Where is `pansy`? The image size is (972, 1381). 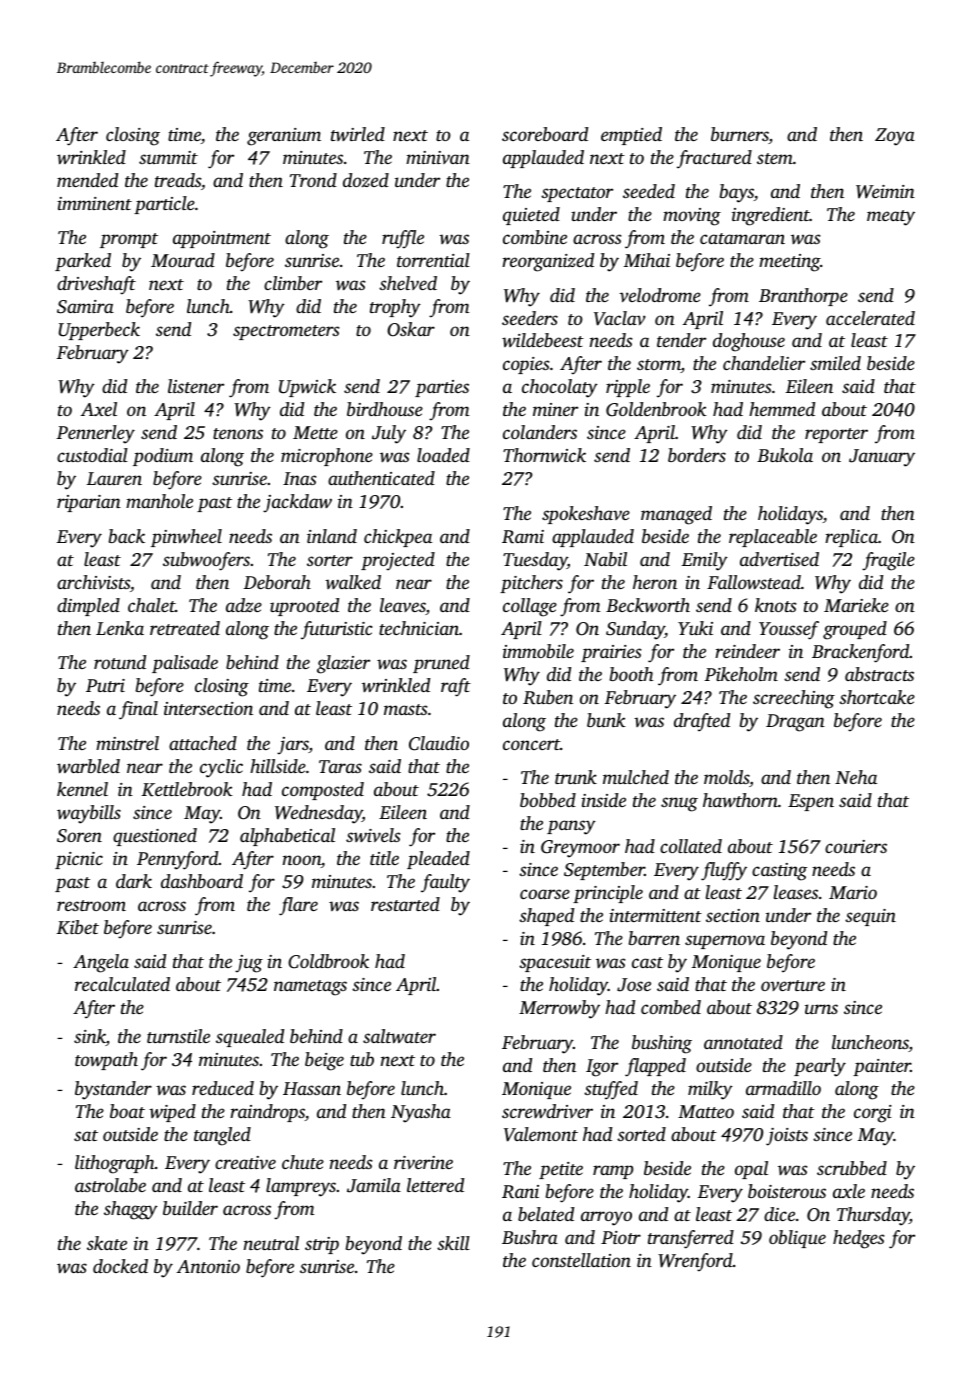 pansy is located at coordinates (571, 827).
